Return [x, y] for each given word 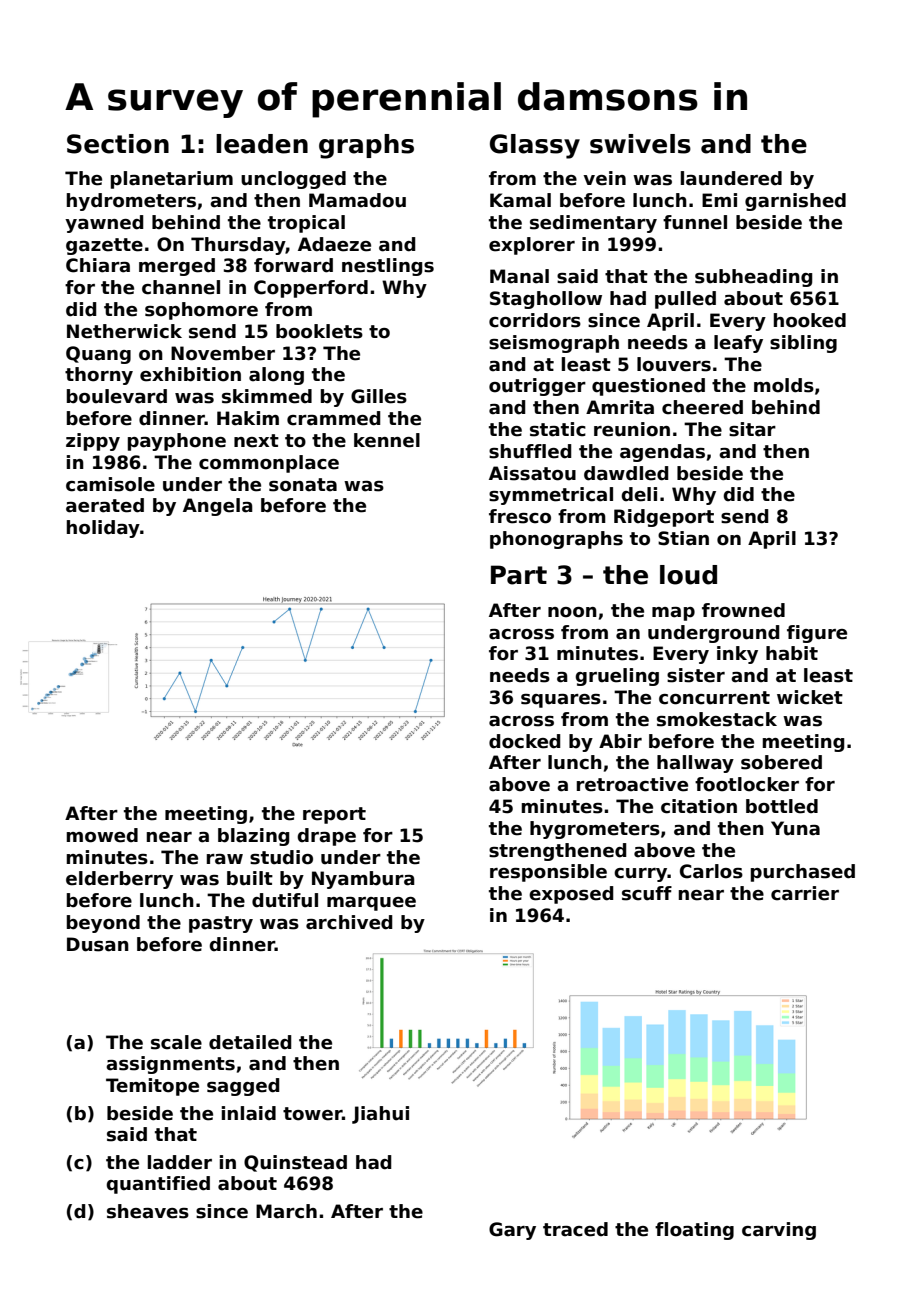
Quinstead [295, 1163]
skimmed [267, 396]
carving [779, 1231]
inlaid [249, 1113]
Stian [683, 538]
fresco [520, 516]
